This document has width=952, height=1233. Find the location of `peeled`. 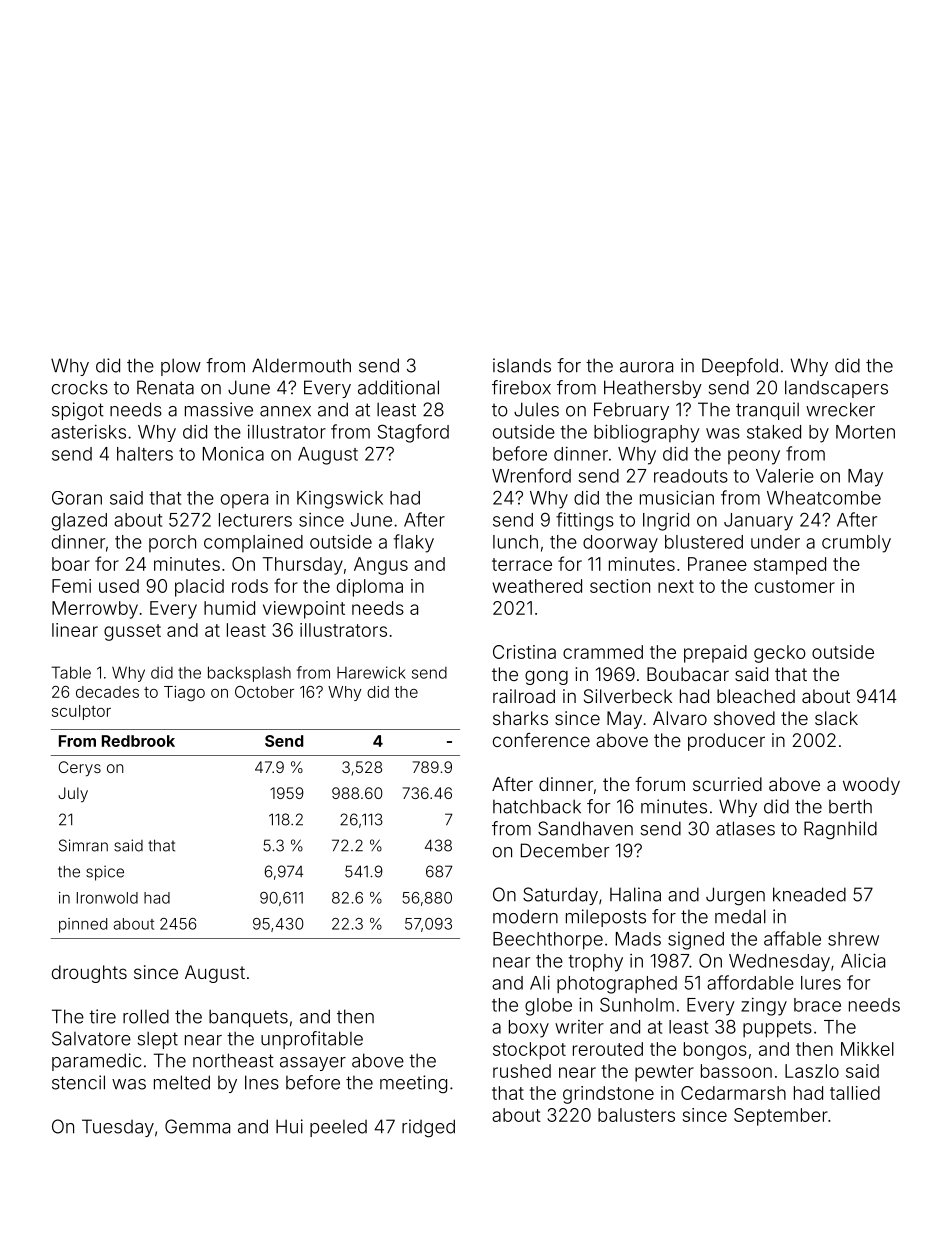

peeled is located at coordinates (338, 1128).
